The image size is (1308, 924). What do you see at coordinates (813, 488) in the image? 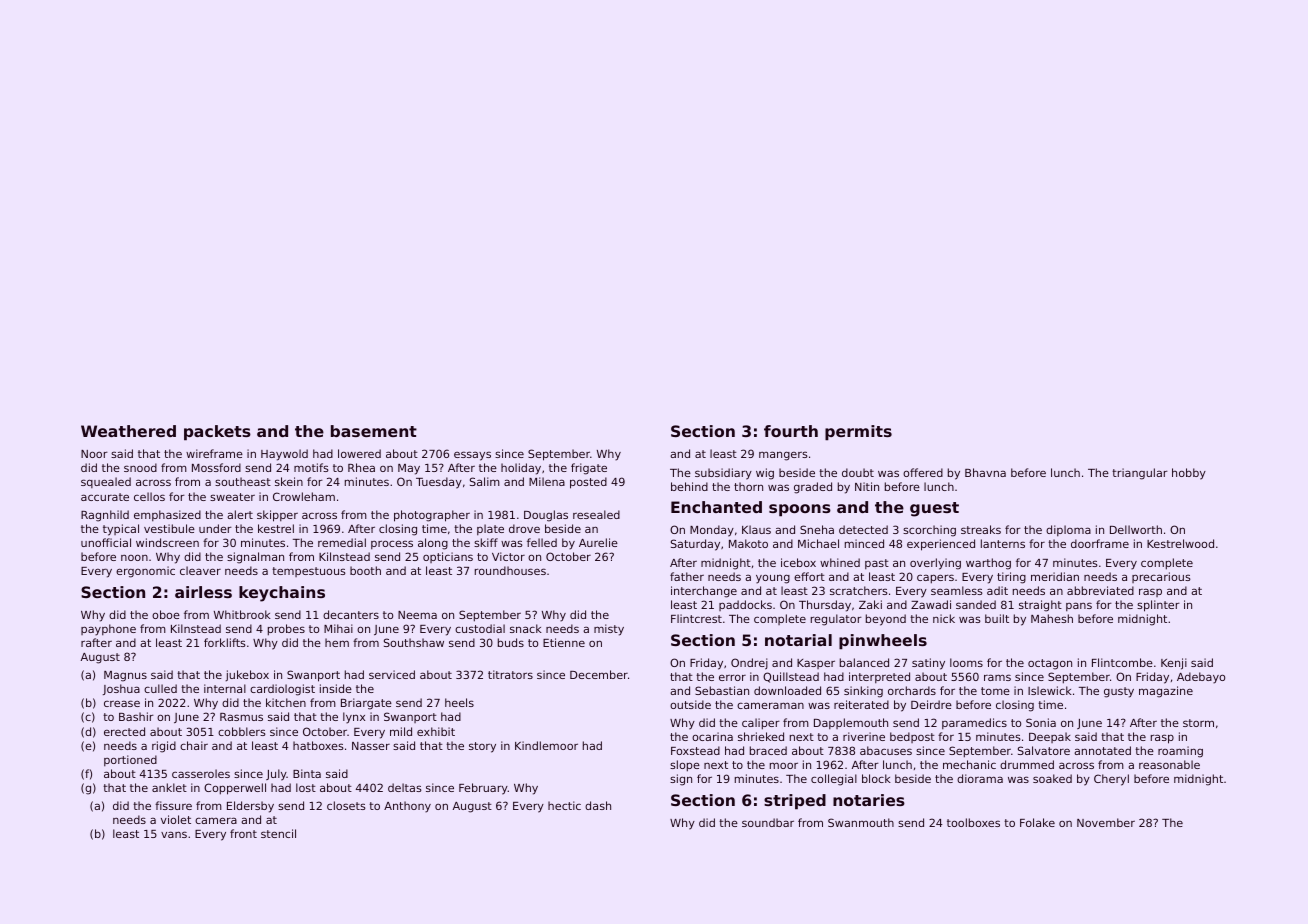
I see `graded` at bounding box center [813, 488].
